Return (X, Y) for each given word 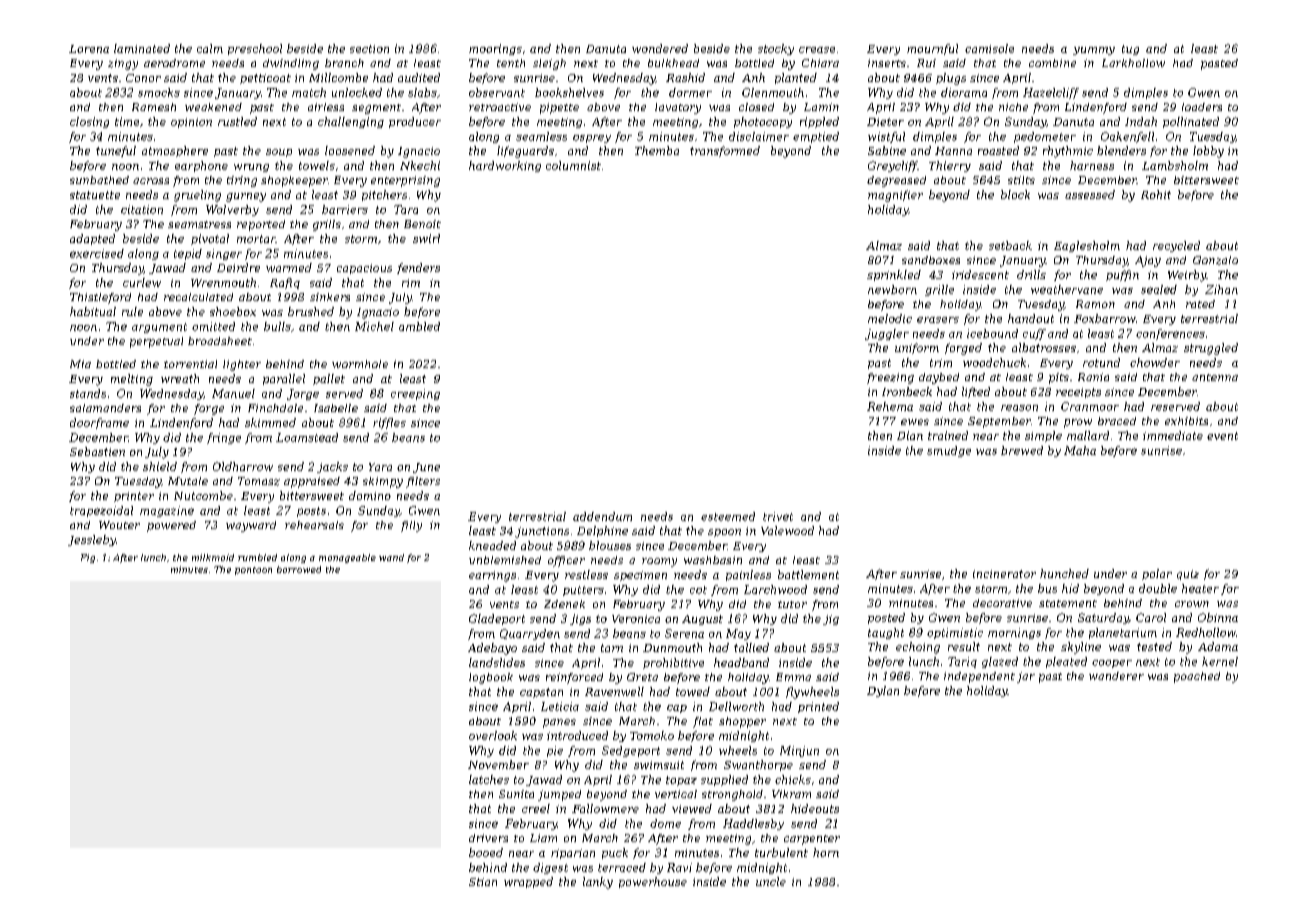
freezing (890, 378)
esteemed (728, 516)
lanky (598, 883)
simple (1043, 436)
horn (826, 852)
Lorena (89, 49)
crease (817, 50)
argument (159, 328)
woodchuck (994, 362)
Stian (483, 882)
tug (1130, 50)
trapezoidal (101, 511)
